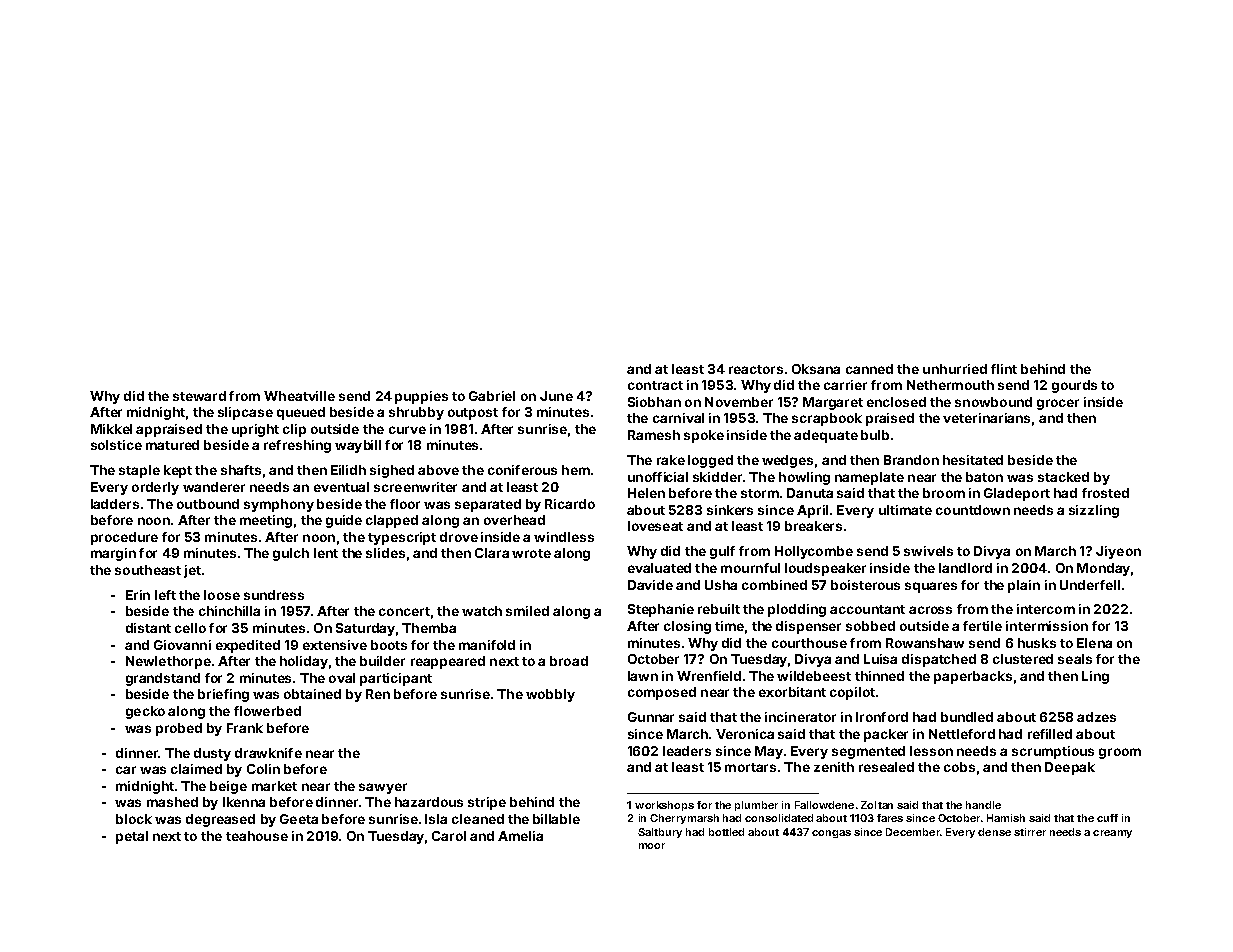 This image has height=952, width=1233. I want to click on broad, so click(569, 661).
